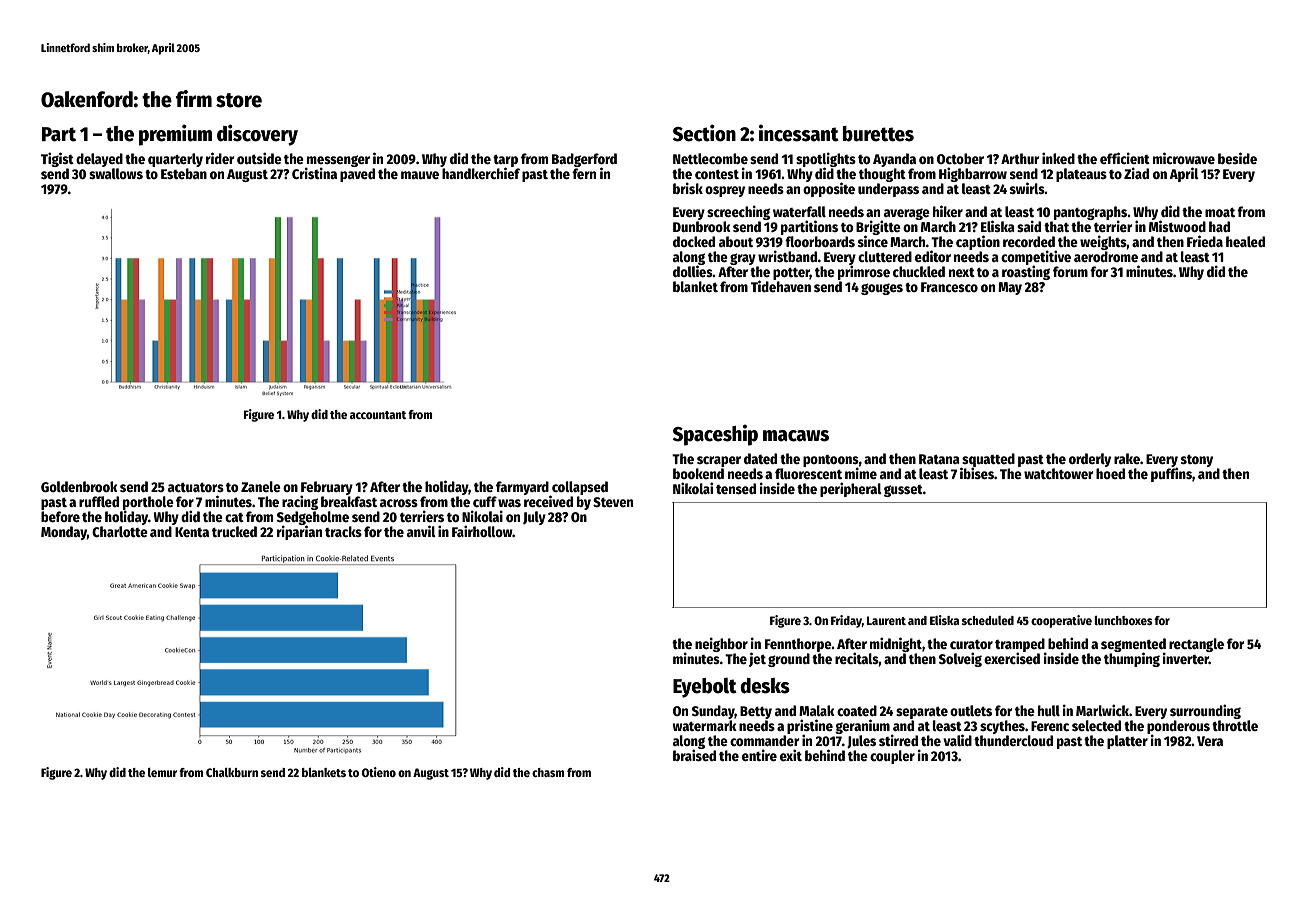 The image size is (1308, 924). Describe the element at coordinates (704, 133) in the screenshot. I see `Section` at that location.
